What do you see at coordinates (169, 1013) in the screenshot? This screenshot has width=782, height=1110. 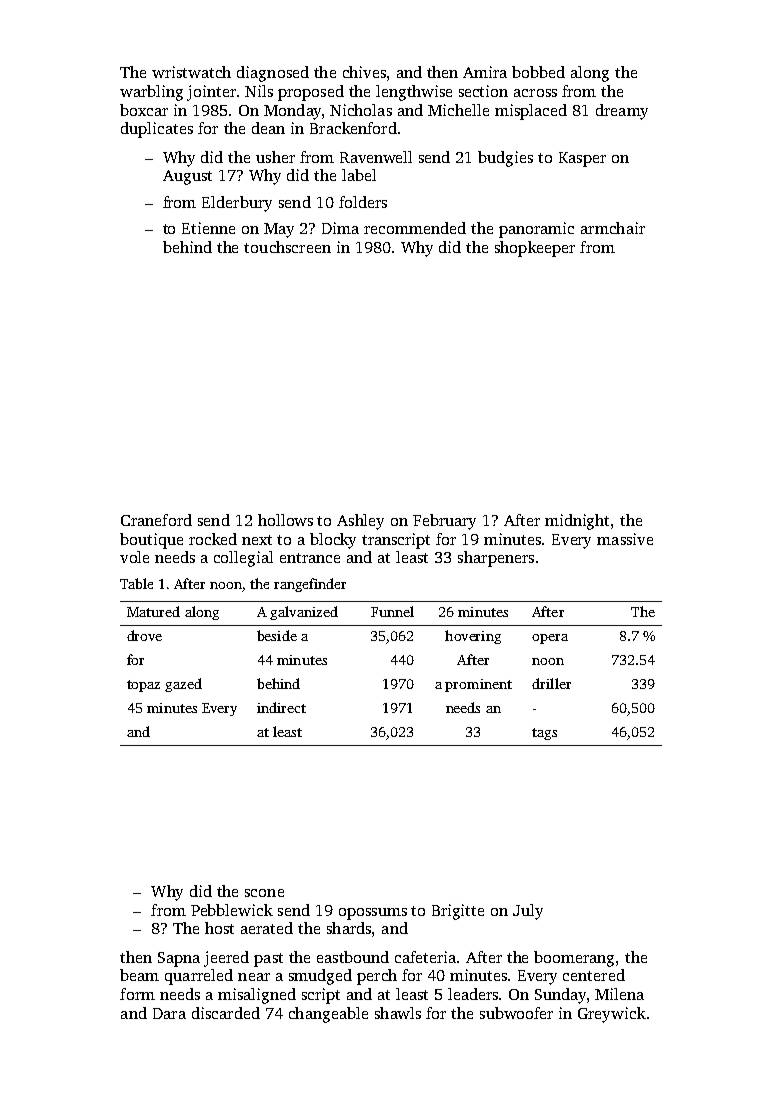 I see `Dara` at bounding box center [169, 1013].
